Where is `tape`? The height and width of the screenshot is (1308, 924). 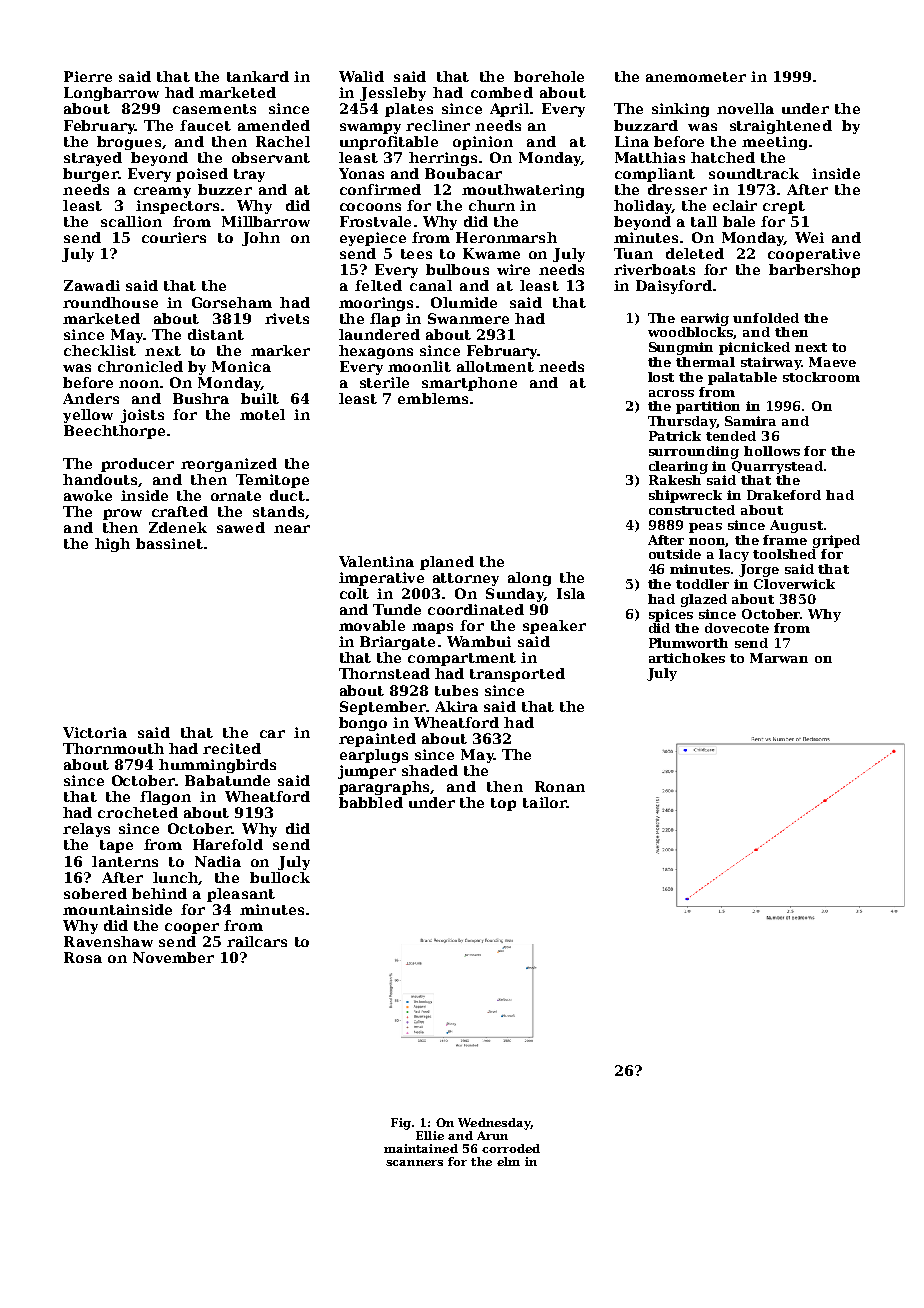
tape is located at coordinates (116, 846).
